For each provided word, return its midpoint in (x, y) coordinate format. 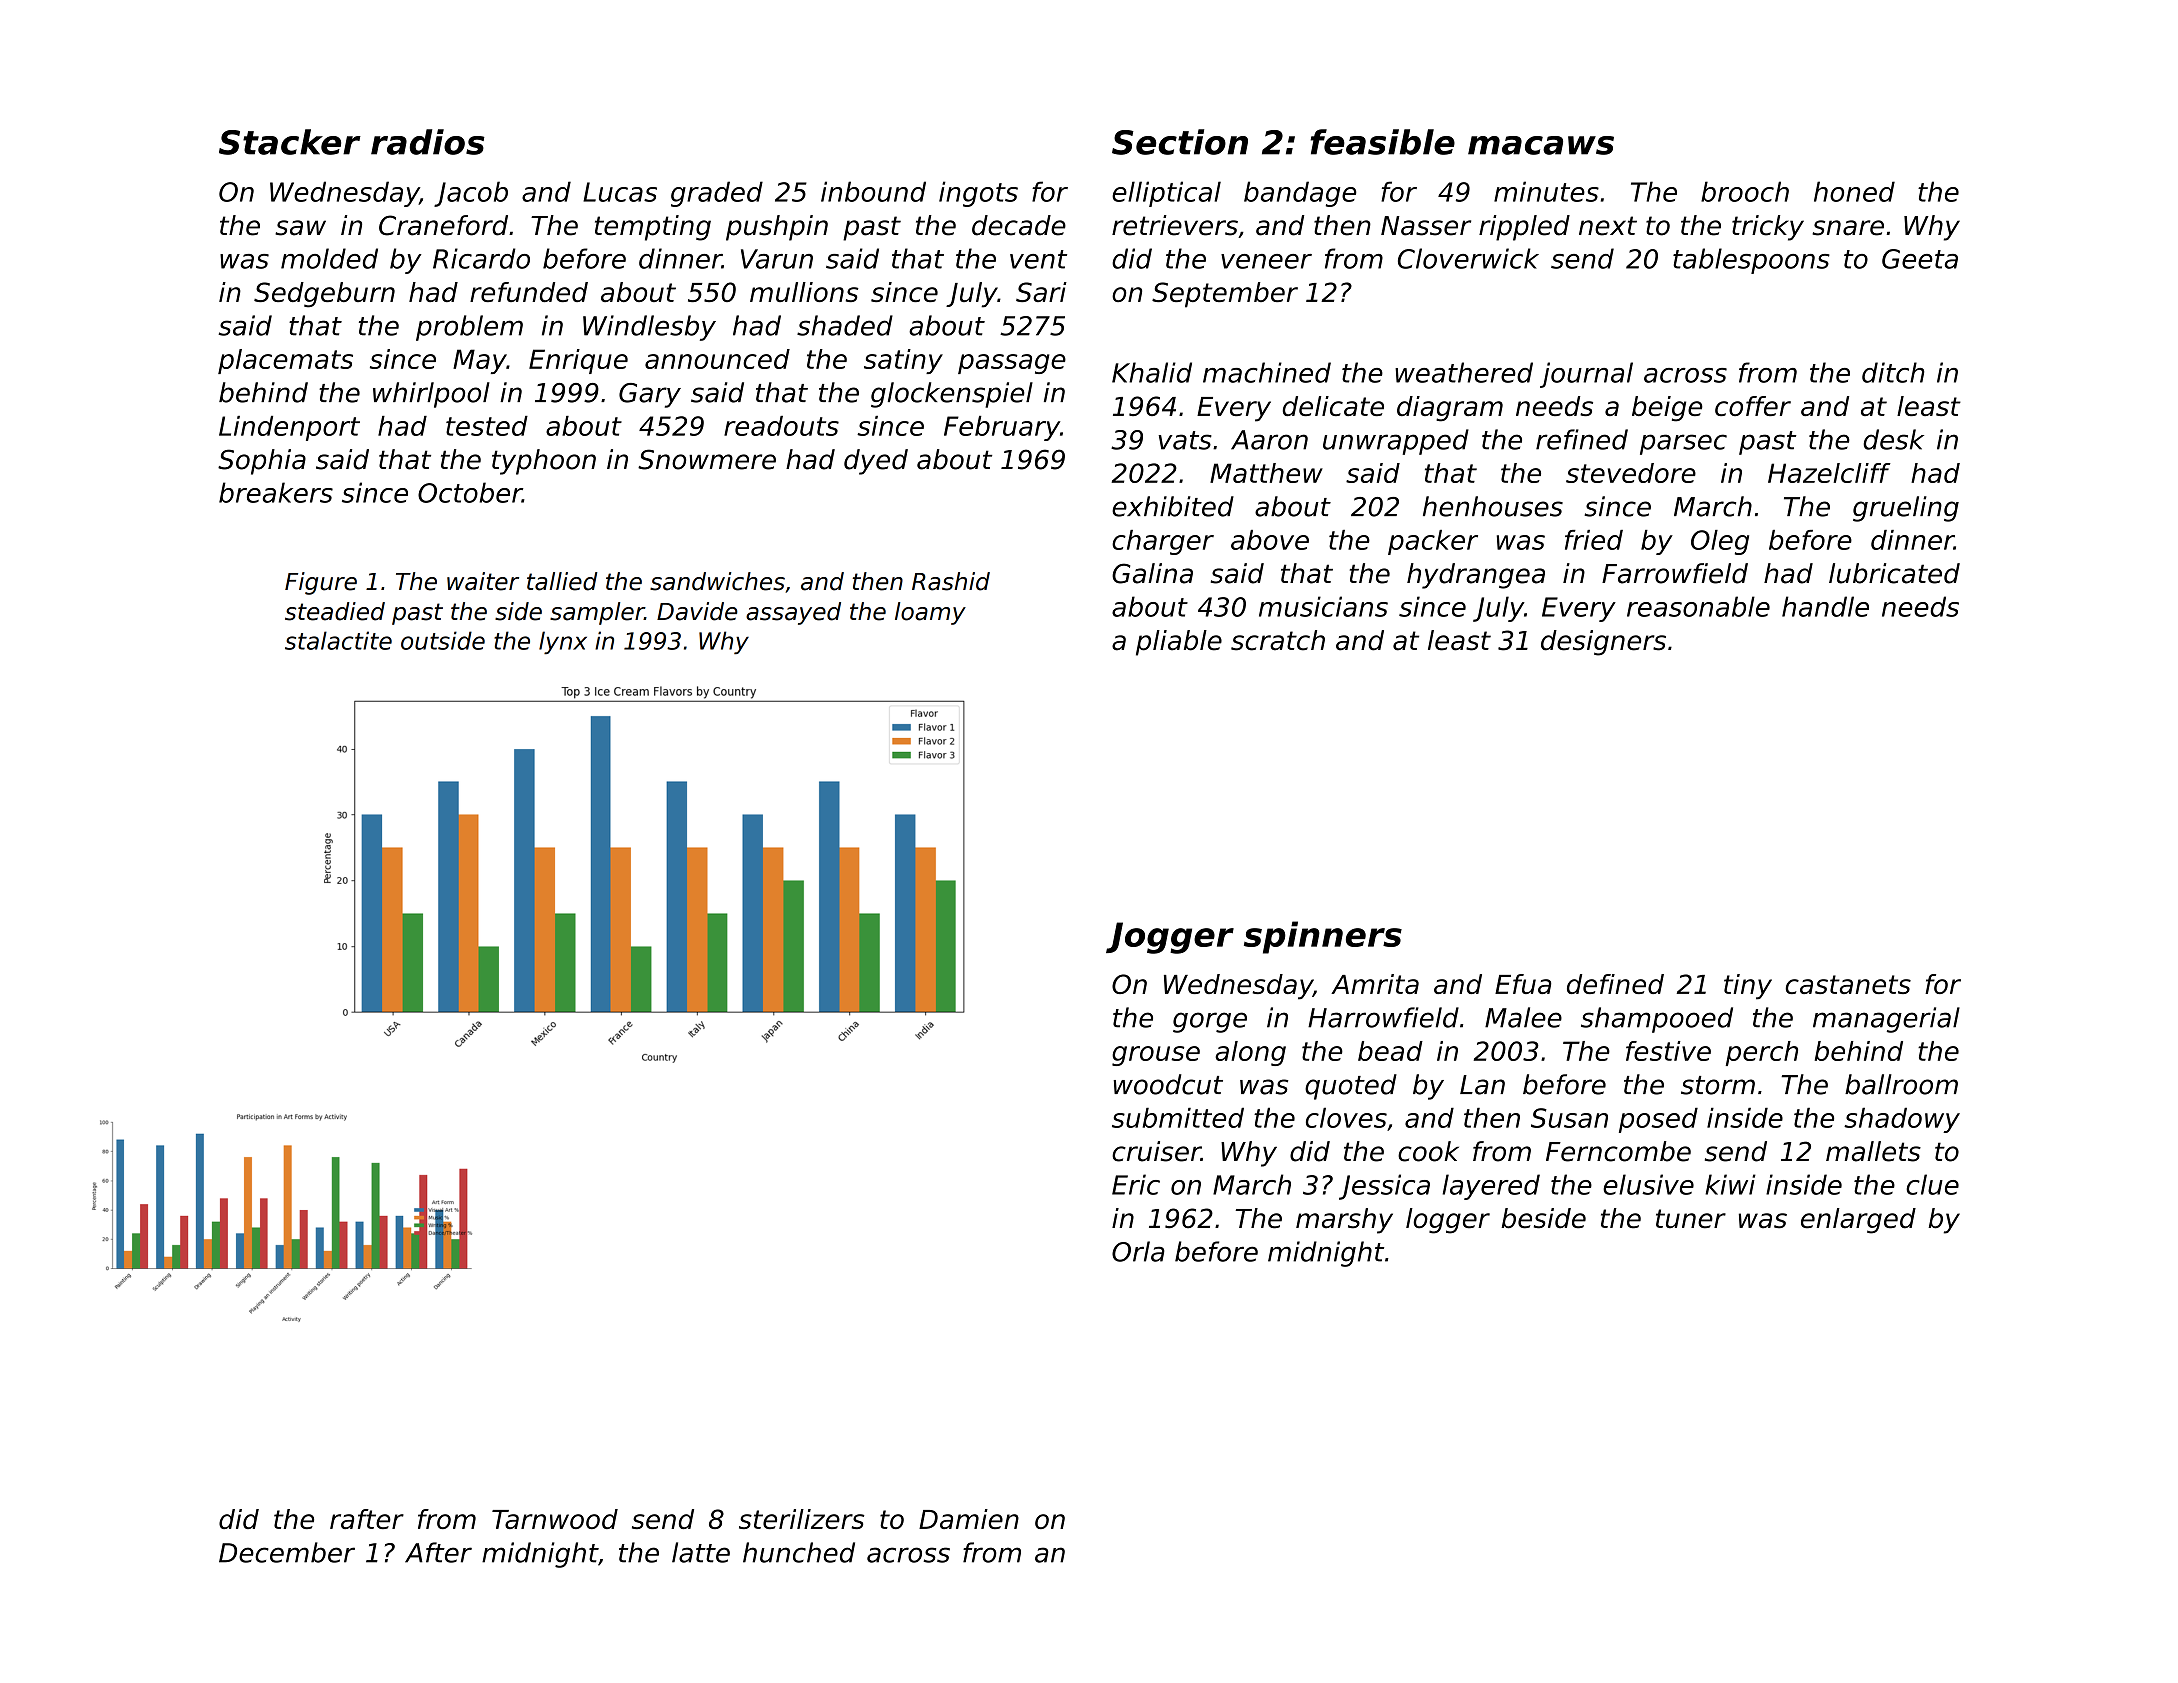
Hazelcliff (1829, 473)
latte (701, 1552)
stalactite (338, 640)
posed (1658, 1120)
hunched (799, 1552)
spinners (1323, 937)
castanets (1848, 984)
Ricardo (481, 258)
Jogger (1170, 938)
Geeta (1920, 259)
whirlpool (431, 395)
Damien (969, 1519)
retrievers (1175, 225)
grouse (1156, 1056)
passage (1012, 364)
